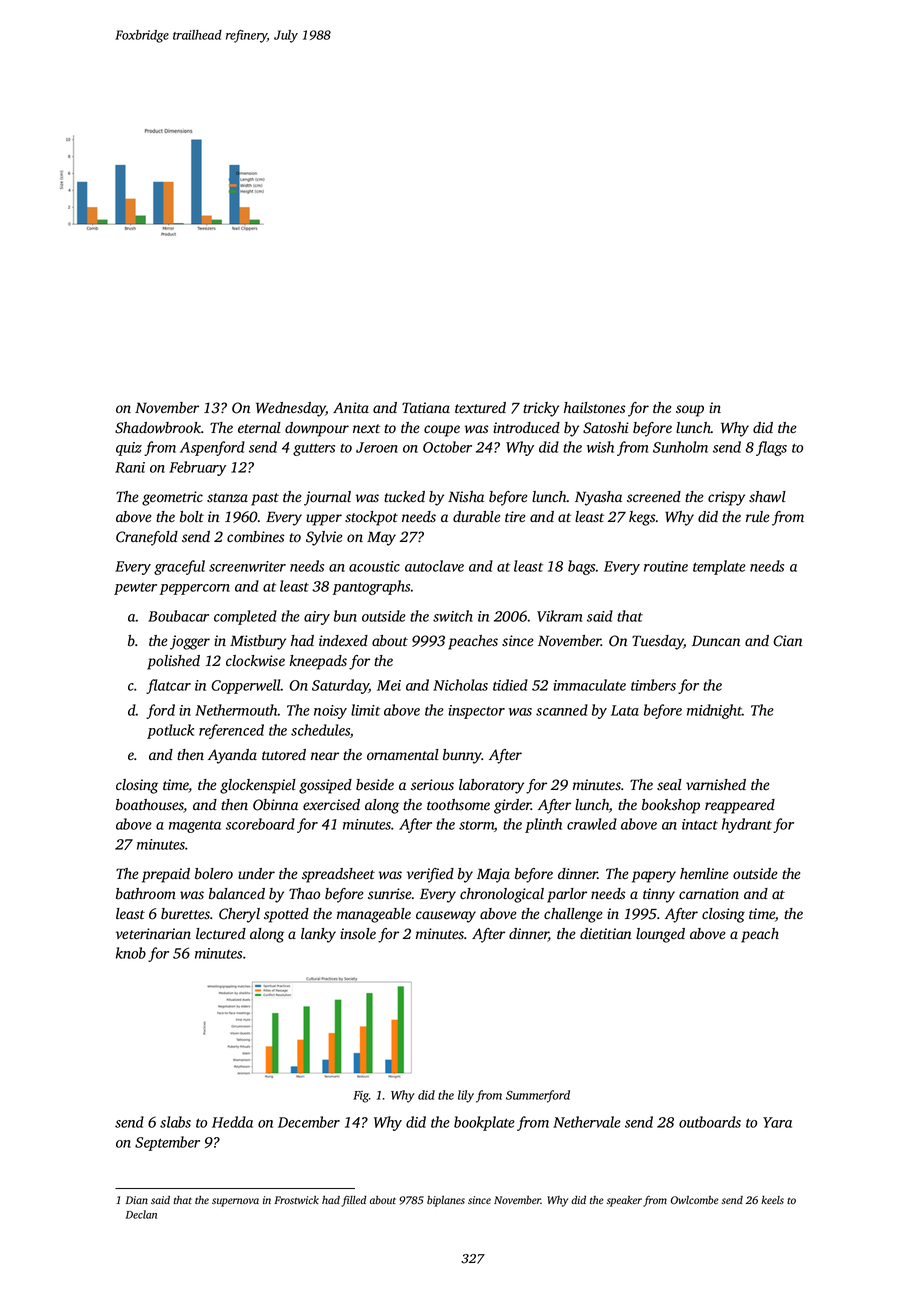 This screenshot has height=1308, width=924. I want to click on biplanes, so click(446, 1201).
